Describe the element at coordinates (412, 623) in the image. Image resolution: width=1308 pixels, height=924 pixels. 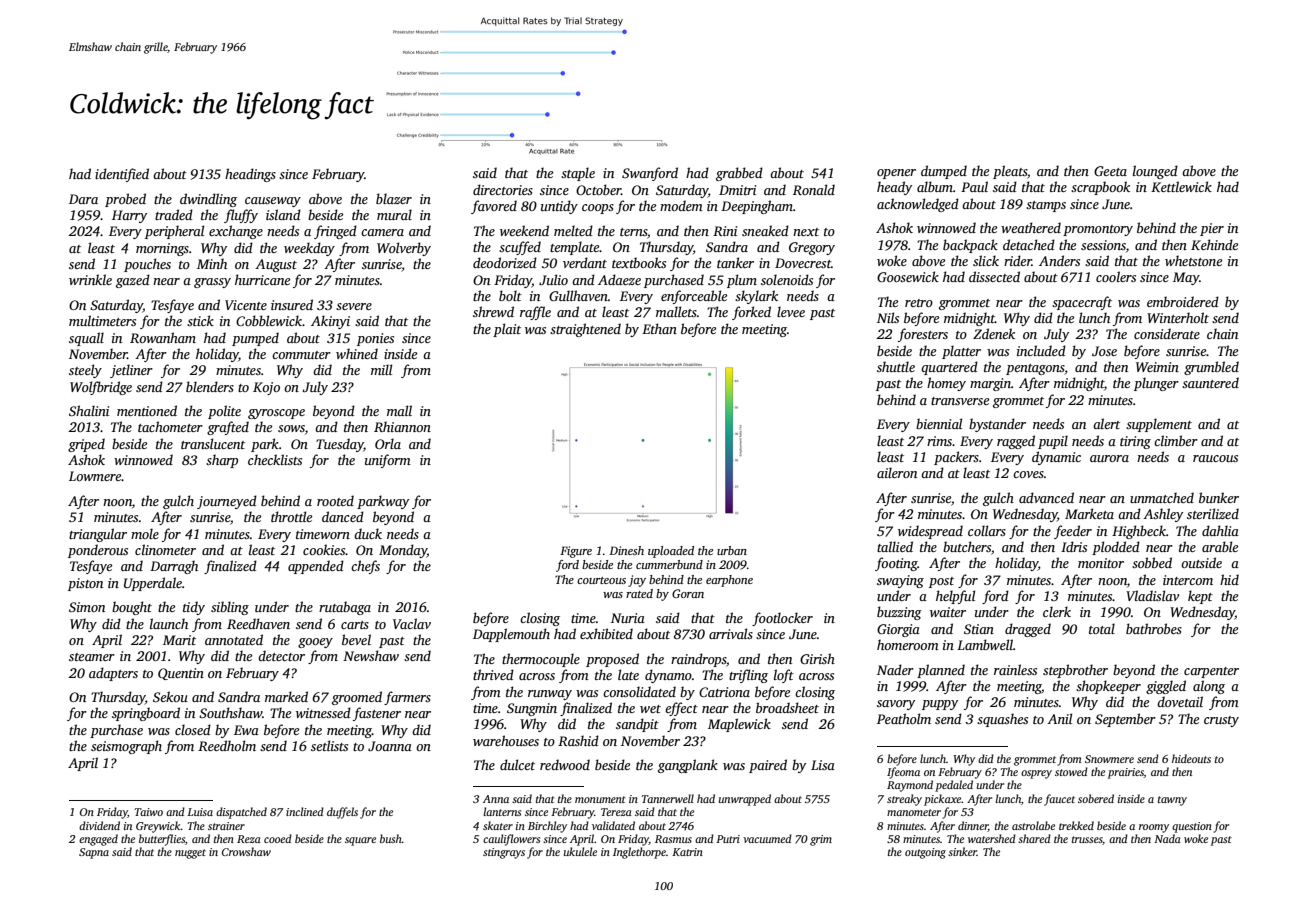
I see `Vaclav` at that location.
